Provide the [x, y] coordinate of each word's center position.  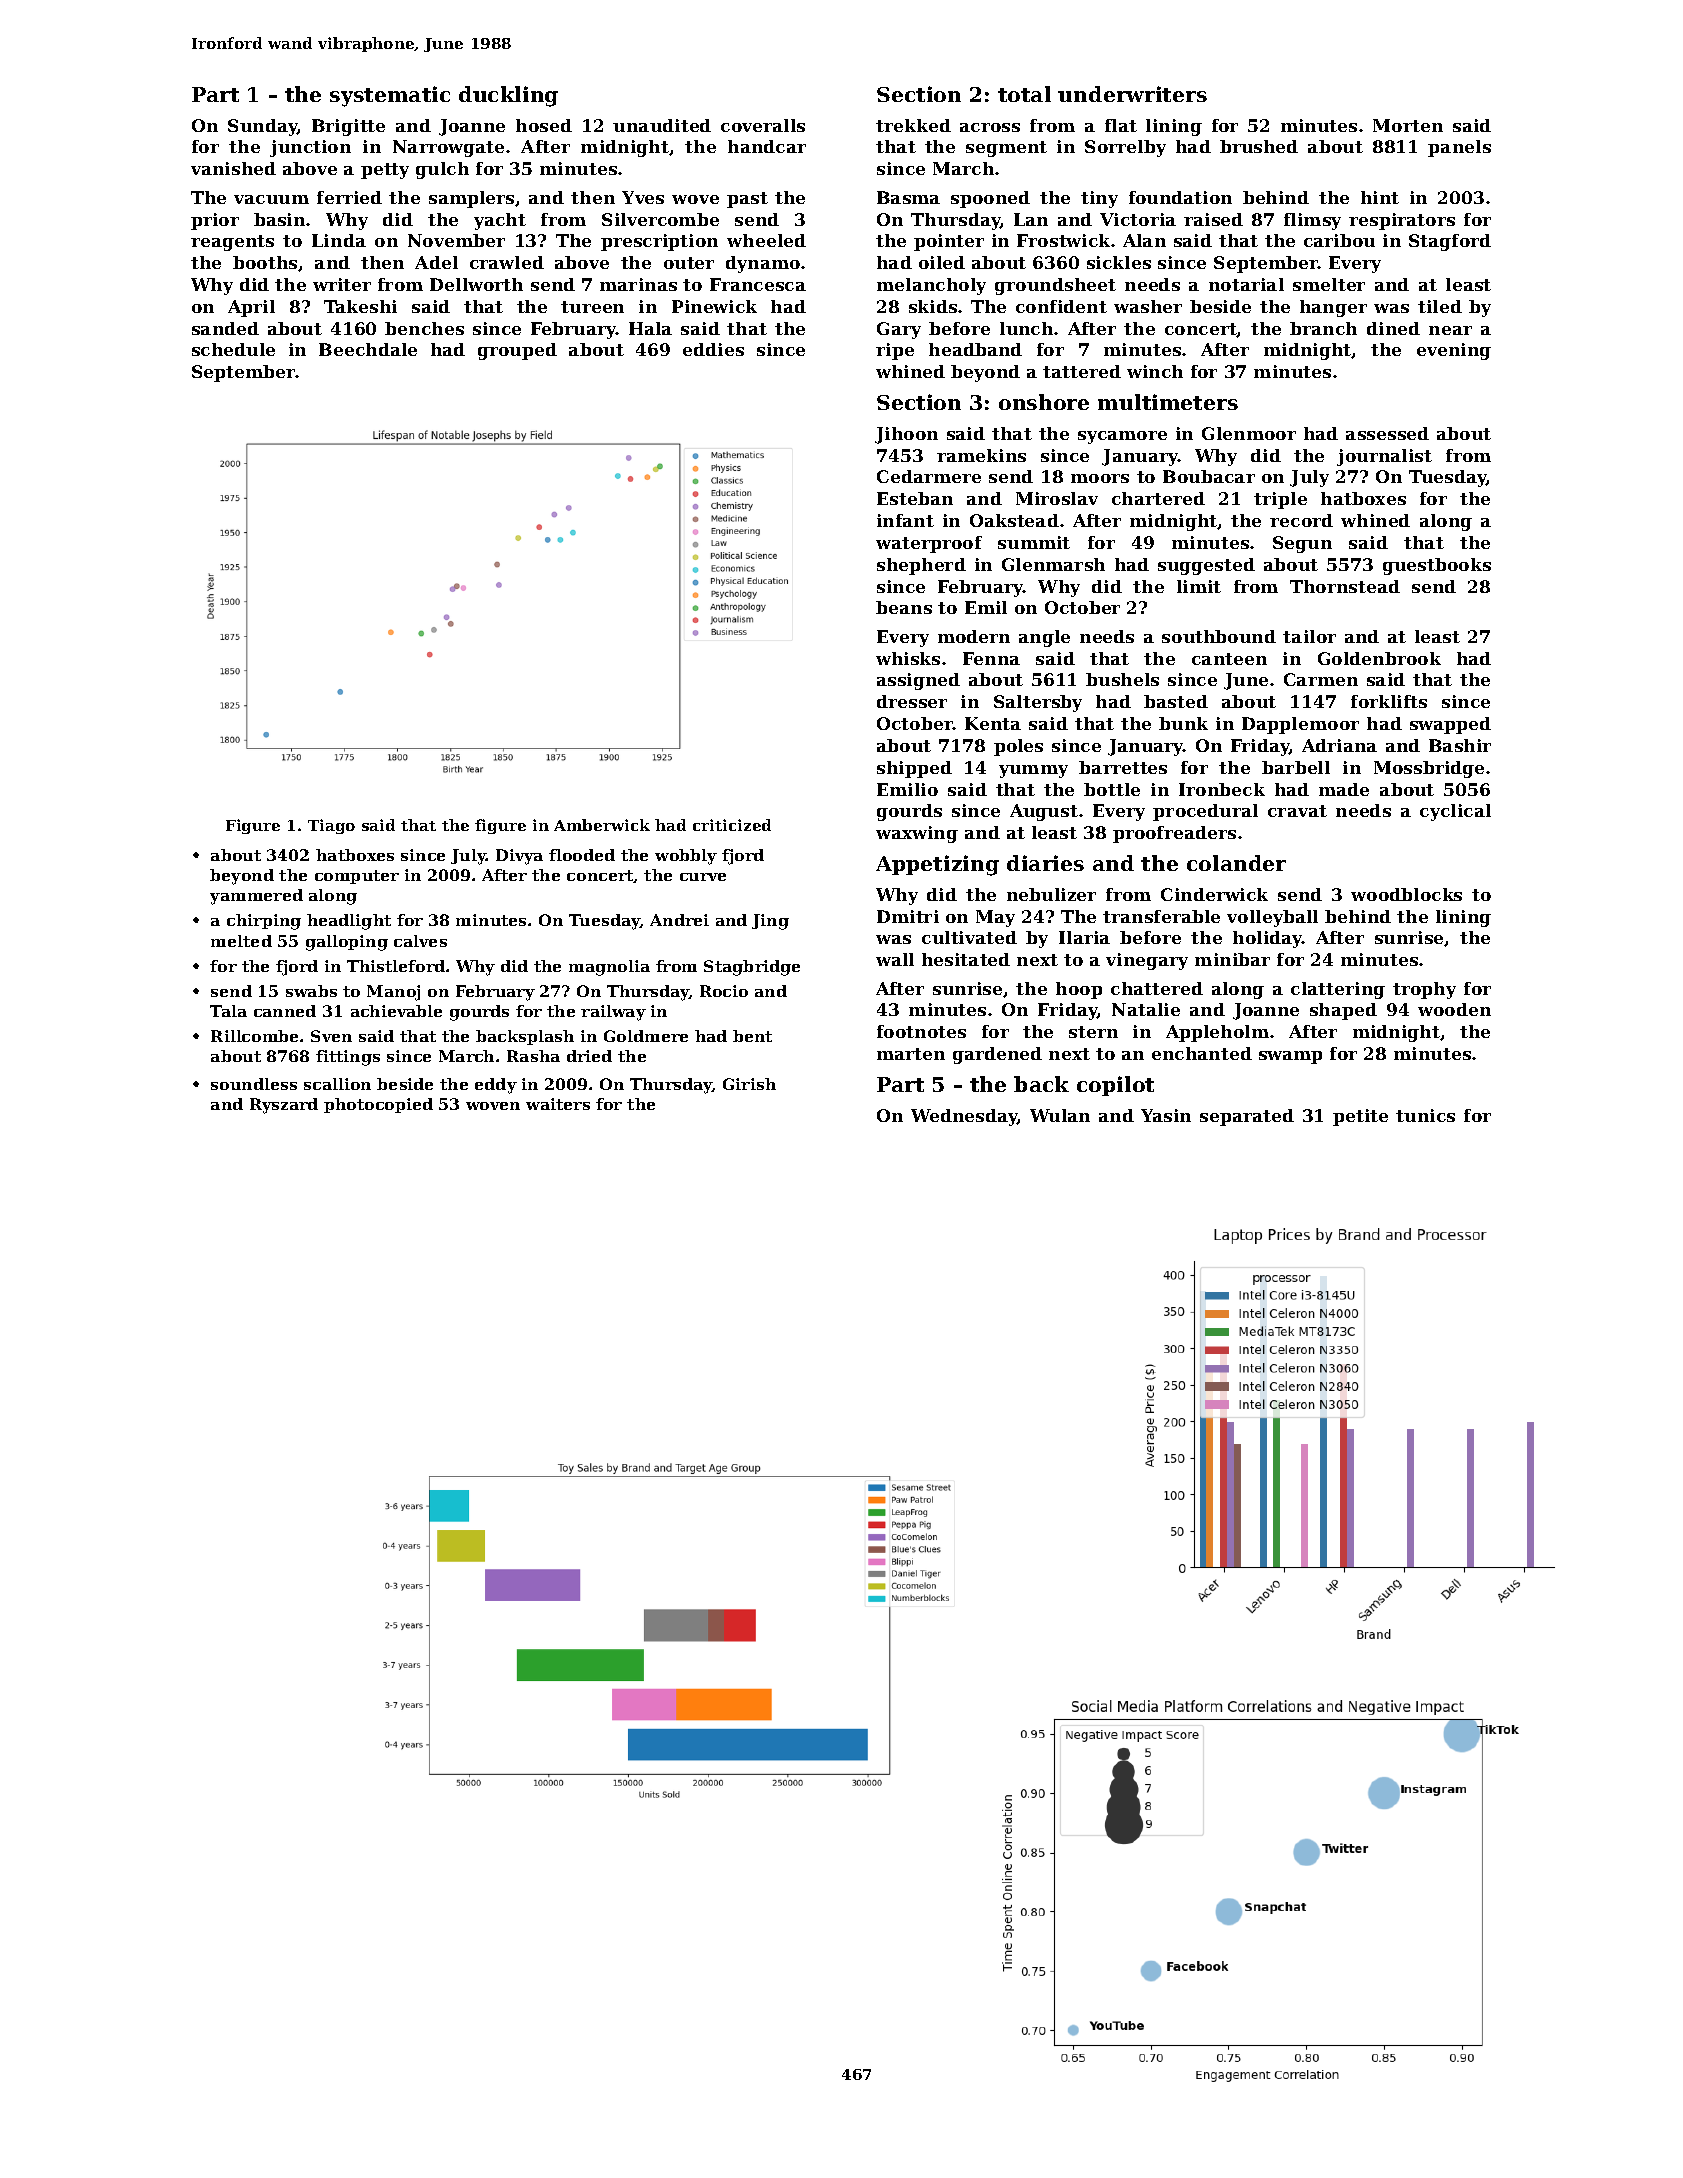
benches [424, 328]
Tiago [331, 826]
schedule [233, 349]
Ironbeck [1222, 789]
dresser [912, 701]
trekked [913, 125]
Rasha [533, 1056]
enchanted [1202, 1053]
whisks [908, 658]
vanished [233, 168]
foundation [1180, 197]
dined [1393, 328]
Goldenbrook [1379, 658]
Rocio [724, 991]
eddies [713, 349]
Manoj [393, 993]
